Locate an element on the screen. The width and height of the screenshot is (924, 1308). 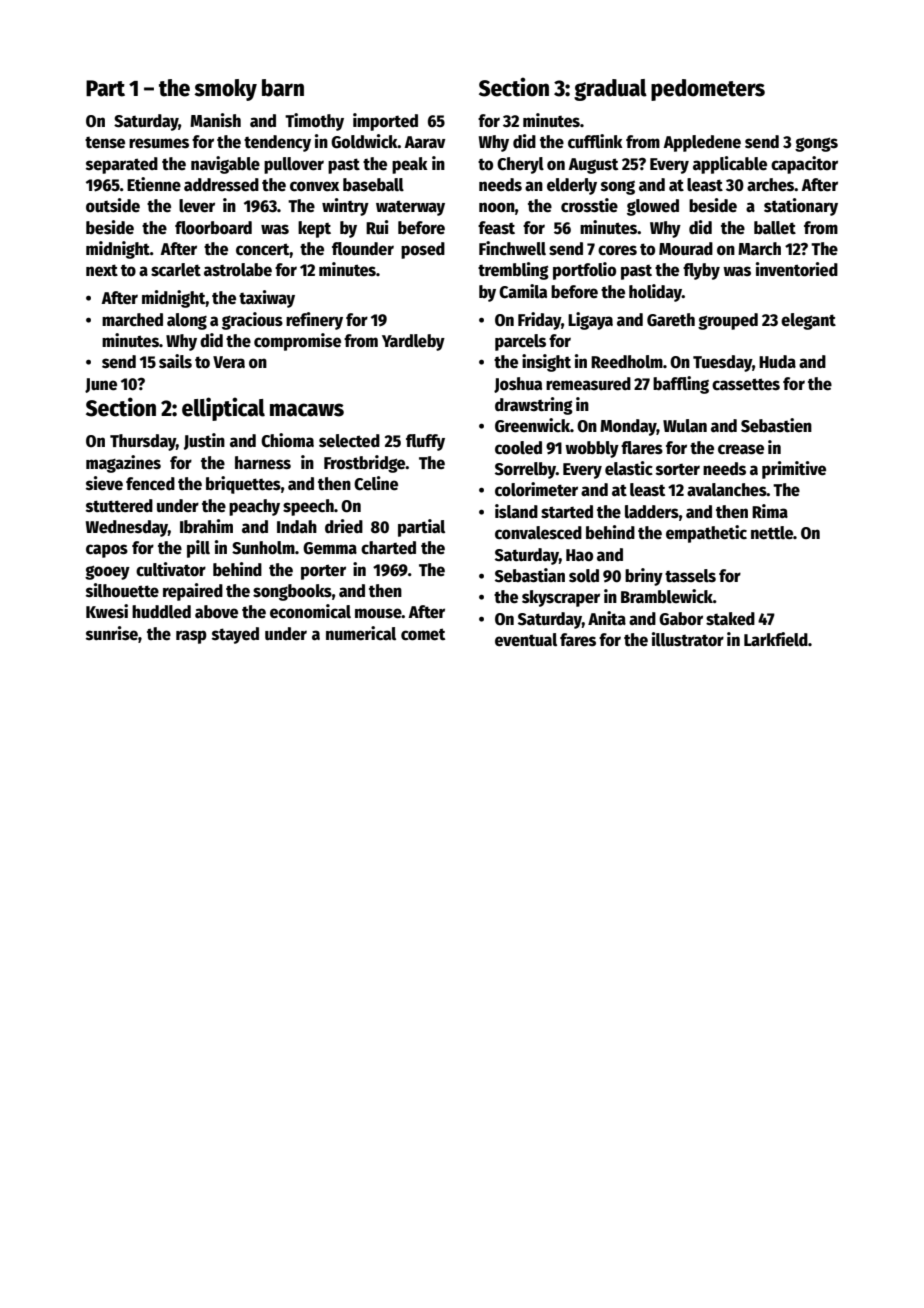
sieve is located at coordinates (104, 483).
